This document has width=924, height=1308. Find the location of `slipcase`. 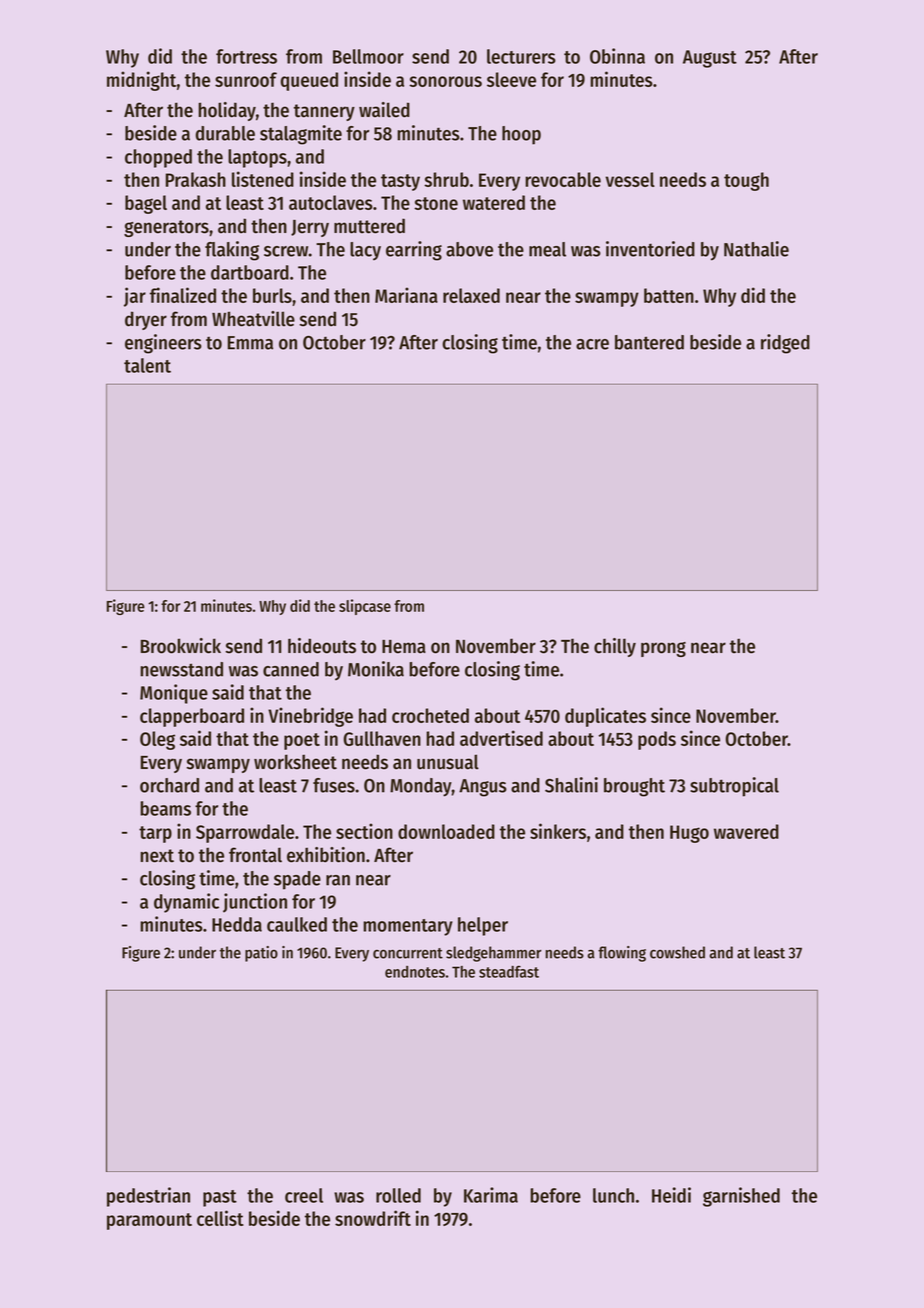

slipcase is located at coordinates (365, 607).
